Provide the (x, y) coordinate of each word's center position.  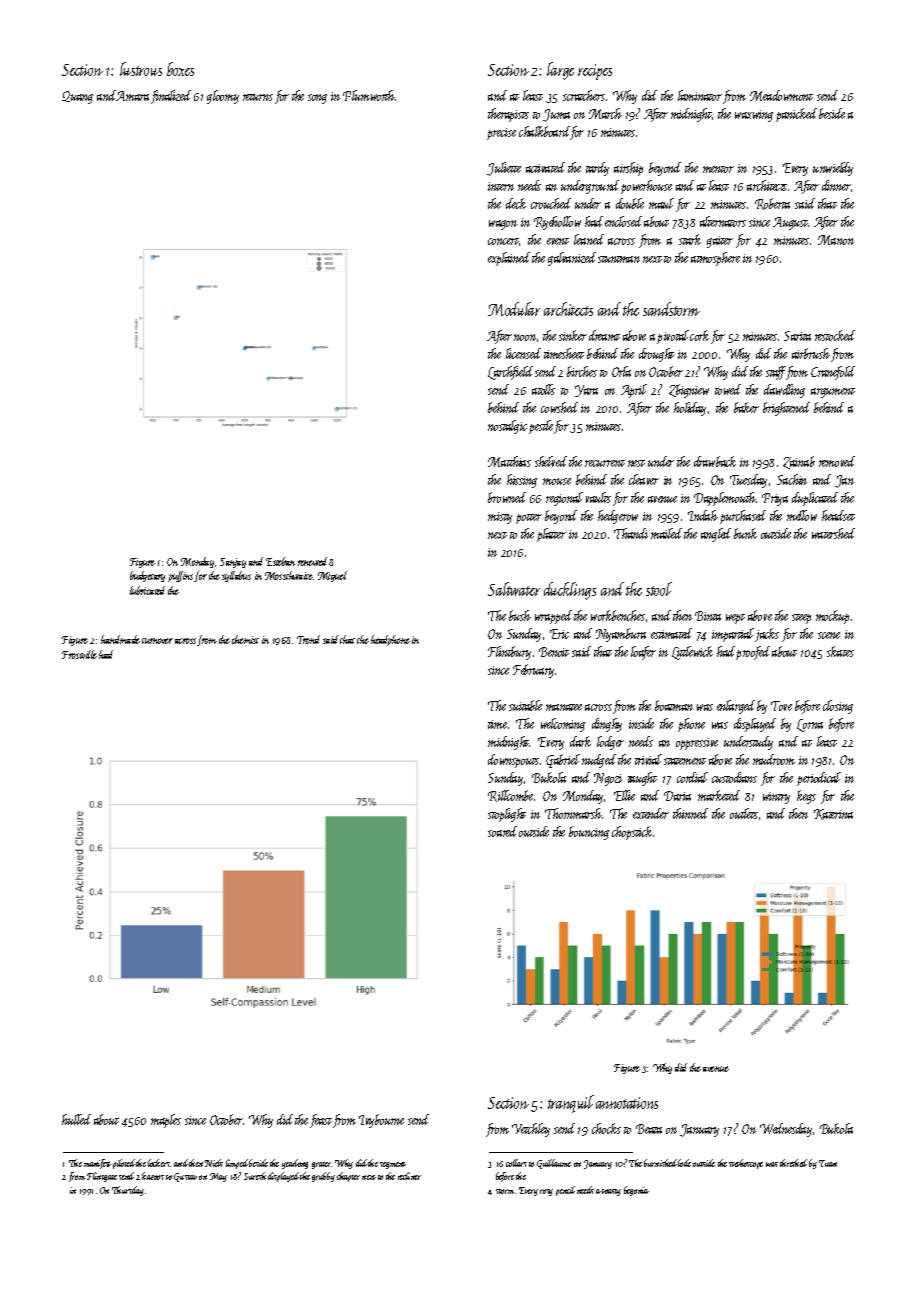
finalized (171, 97)
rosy (546, 1192)
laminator (700, 95)
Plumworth (369, 95)
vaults (598, 497)
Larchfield (510, 373)
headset (838, 515)
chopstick (632, 833)
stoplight (507, 815)
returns (258, 97)
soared (502, 831)
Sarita (797, 336)
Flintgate (102, 1177)
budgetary (147, 576)
